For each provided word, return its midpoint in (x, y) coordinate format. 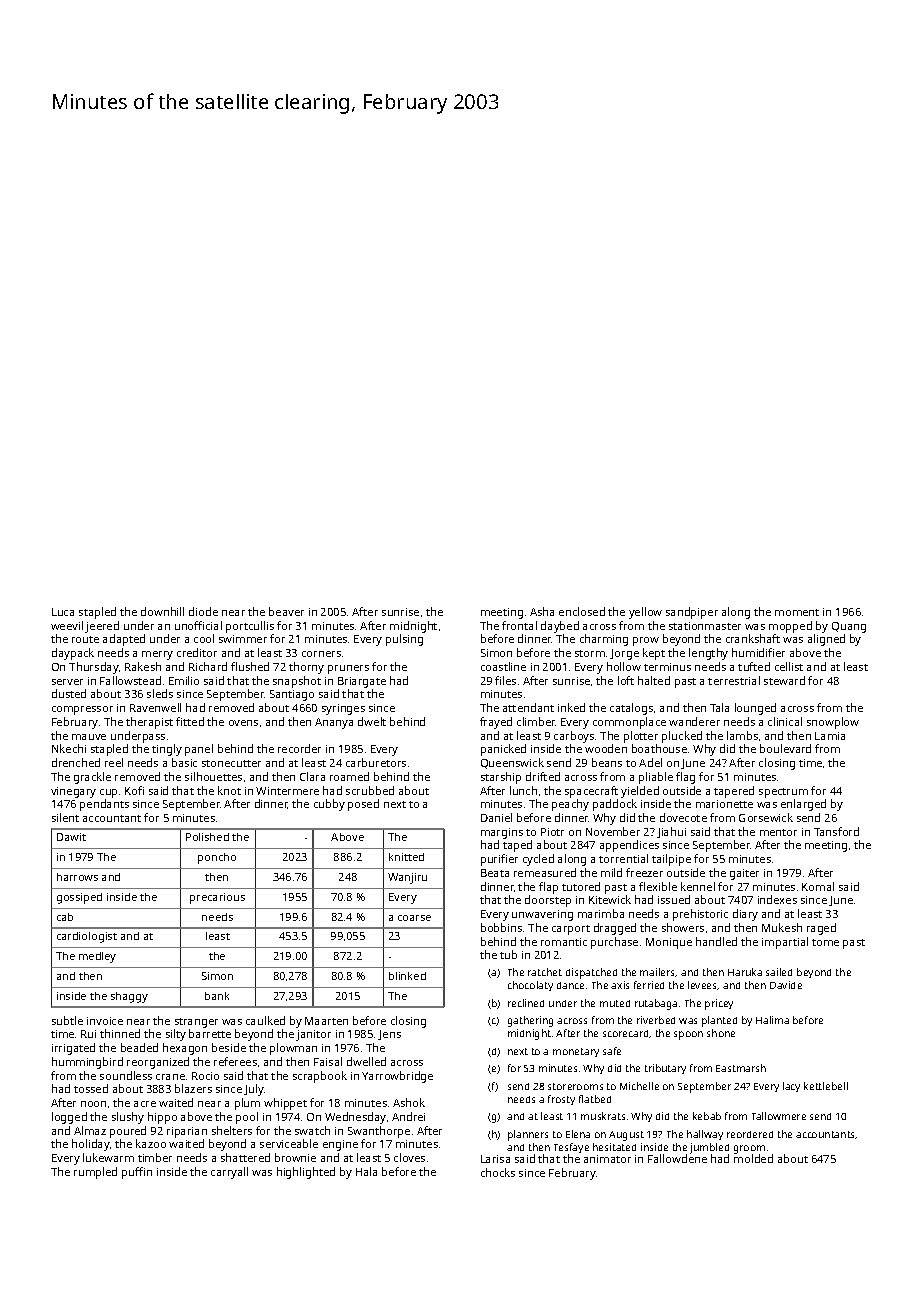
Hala (366, 1171)
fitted (190, 721)
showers (683, 927)
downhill (162, 611)
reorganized (158, 1063)
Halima (772, 1020)
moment (797, 612)
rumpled (95, 1173)
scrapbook (320, 1077)
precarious (217, 898)
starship (501, 778)
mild (611, 872)
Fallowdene (677, 1159)
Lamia (830, 736)
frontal (519, 625)
